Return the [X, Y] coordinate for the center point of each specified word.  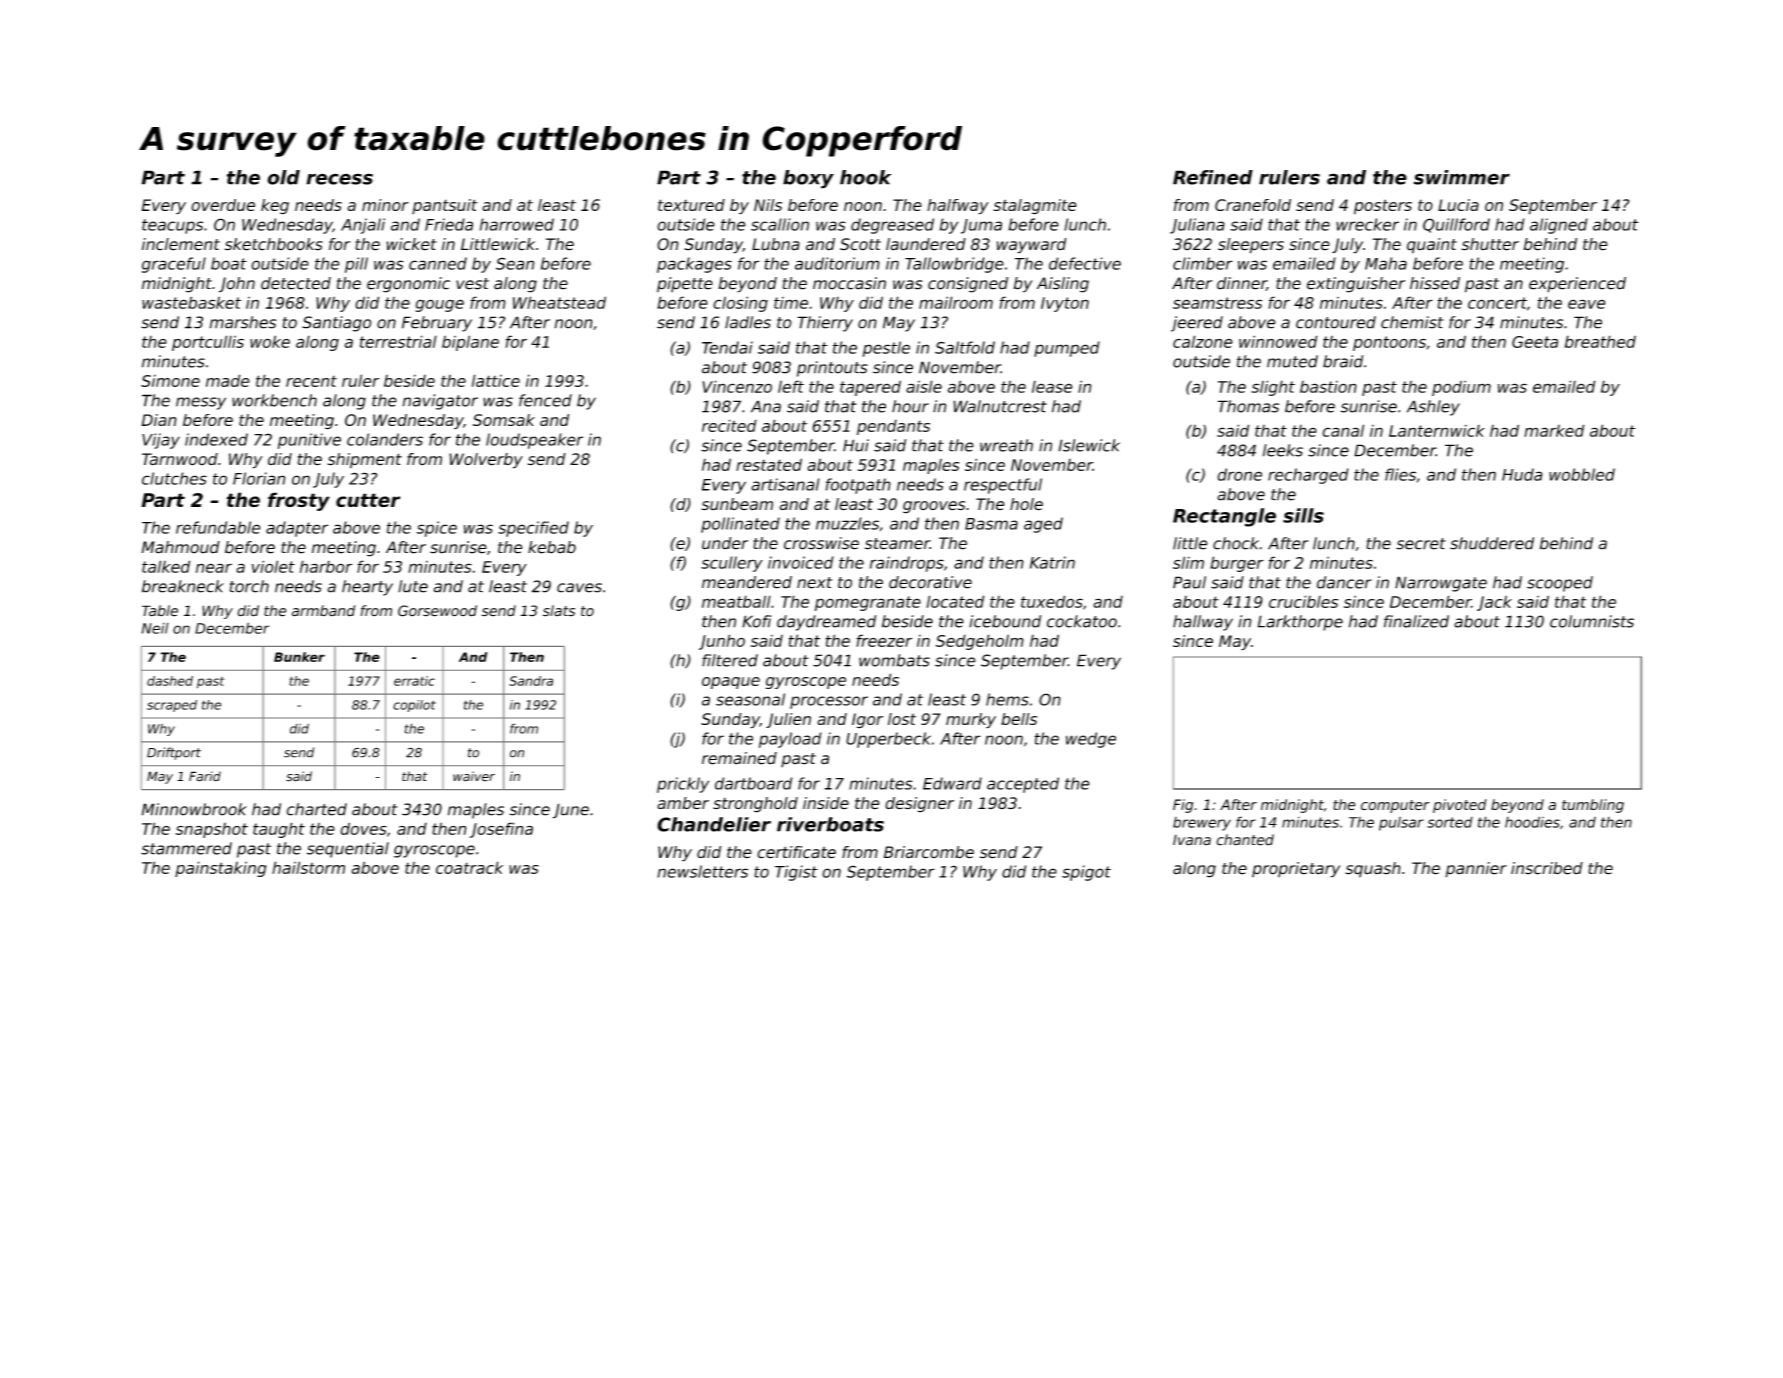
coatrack [469, 867]
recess [339, 179]
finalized [1416, 621]
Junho [722, 642]
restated [769, 464]
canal [1343, 430]
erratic [414, 681]
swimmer [1462, 177]
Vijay [161, 441]
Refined [1213, 177]
